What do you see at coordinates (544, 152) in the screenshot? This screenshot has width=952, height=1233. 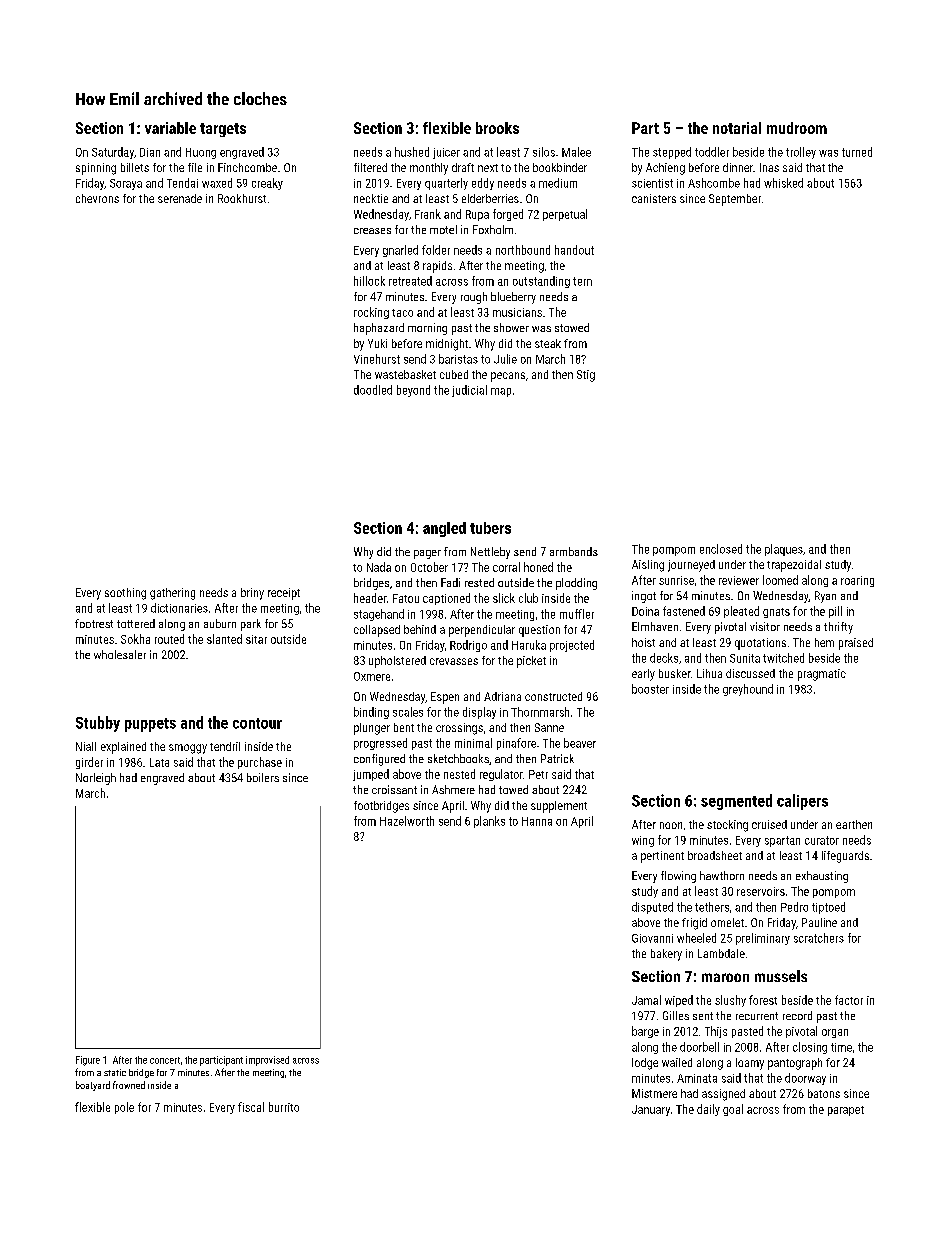 I see `silos` at bounding box center [544, 152].
